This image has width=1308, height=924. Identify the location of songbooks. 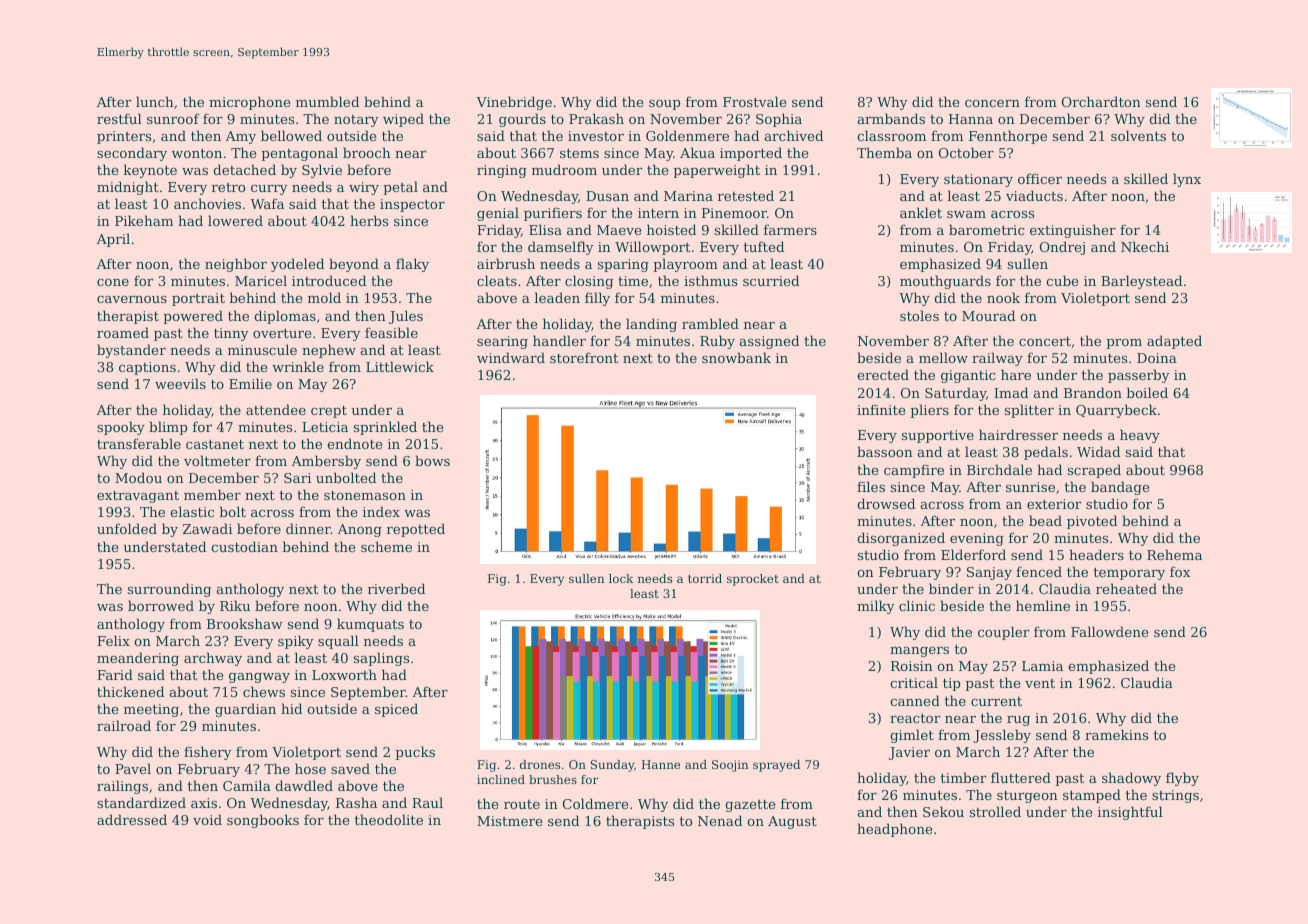
(263, 821).
